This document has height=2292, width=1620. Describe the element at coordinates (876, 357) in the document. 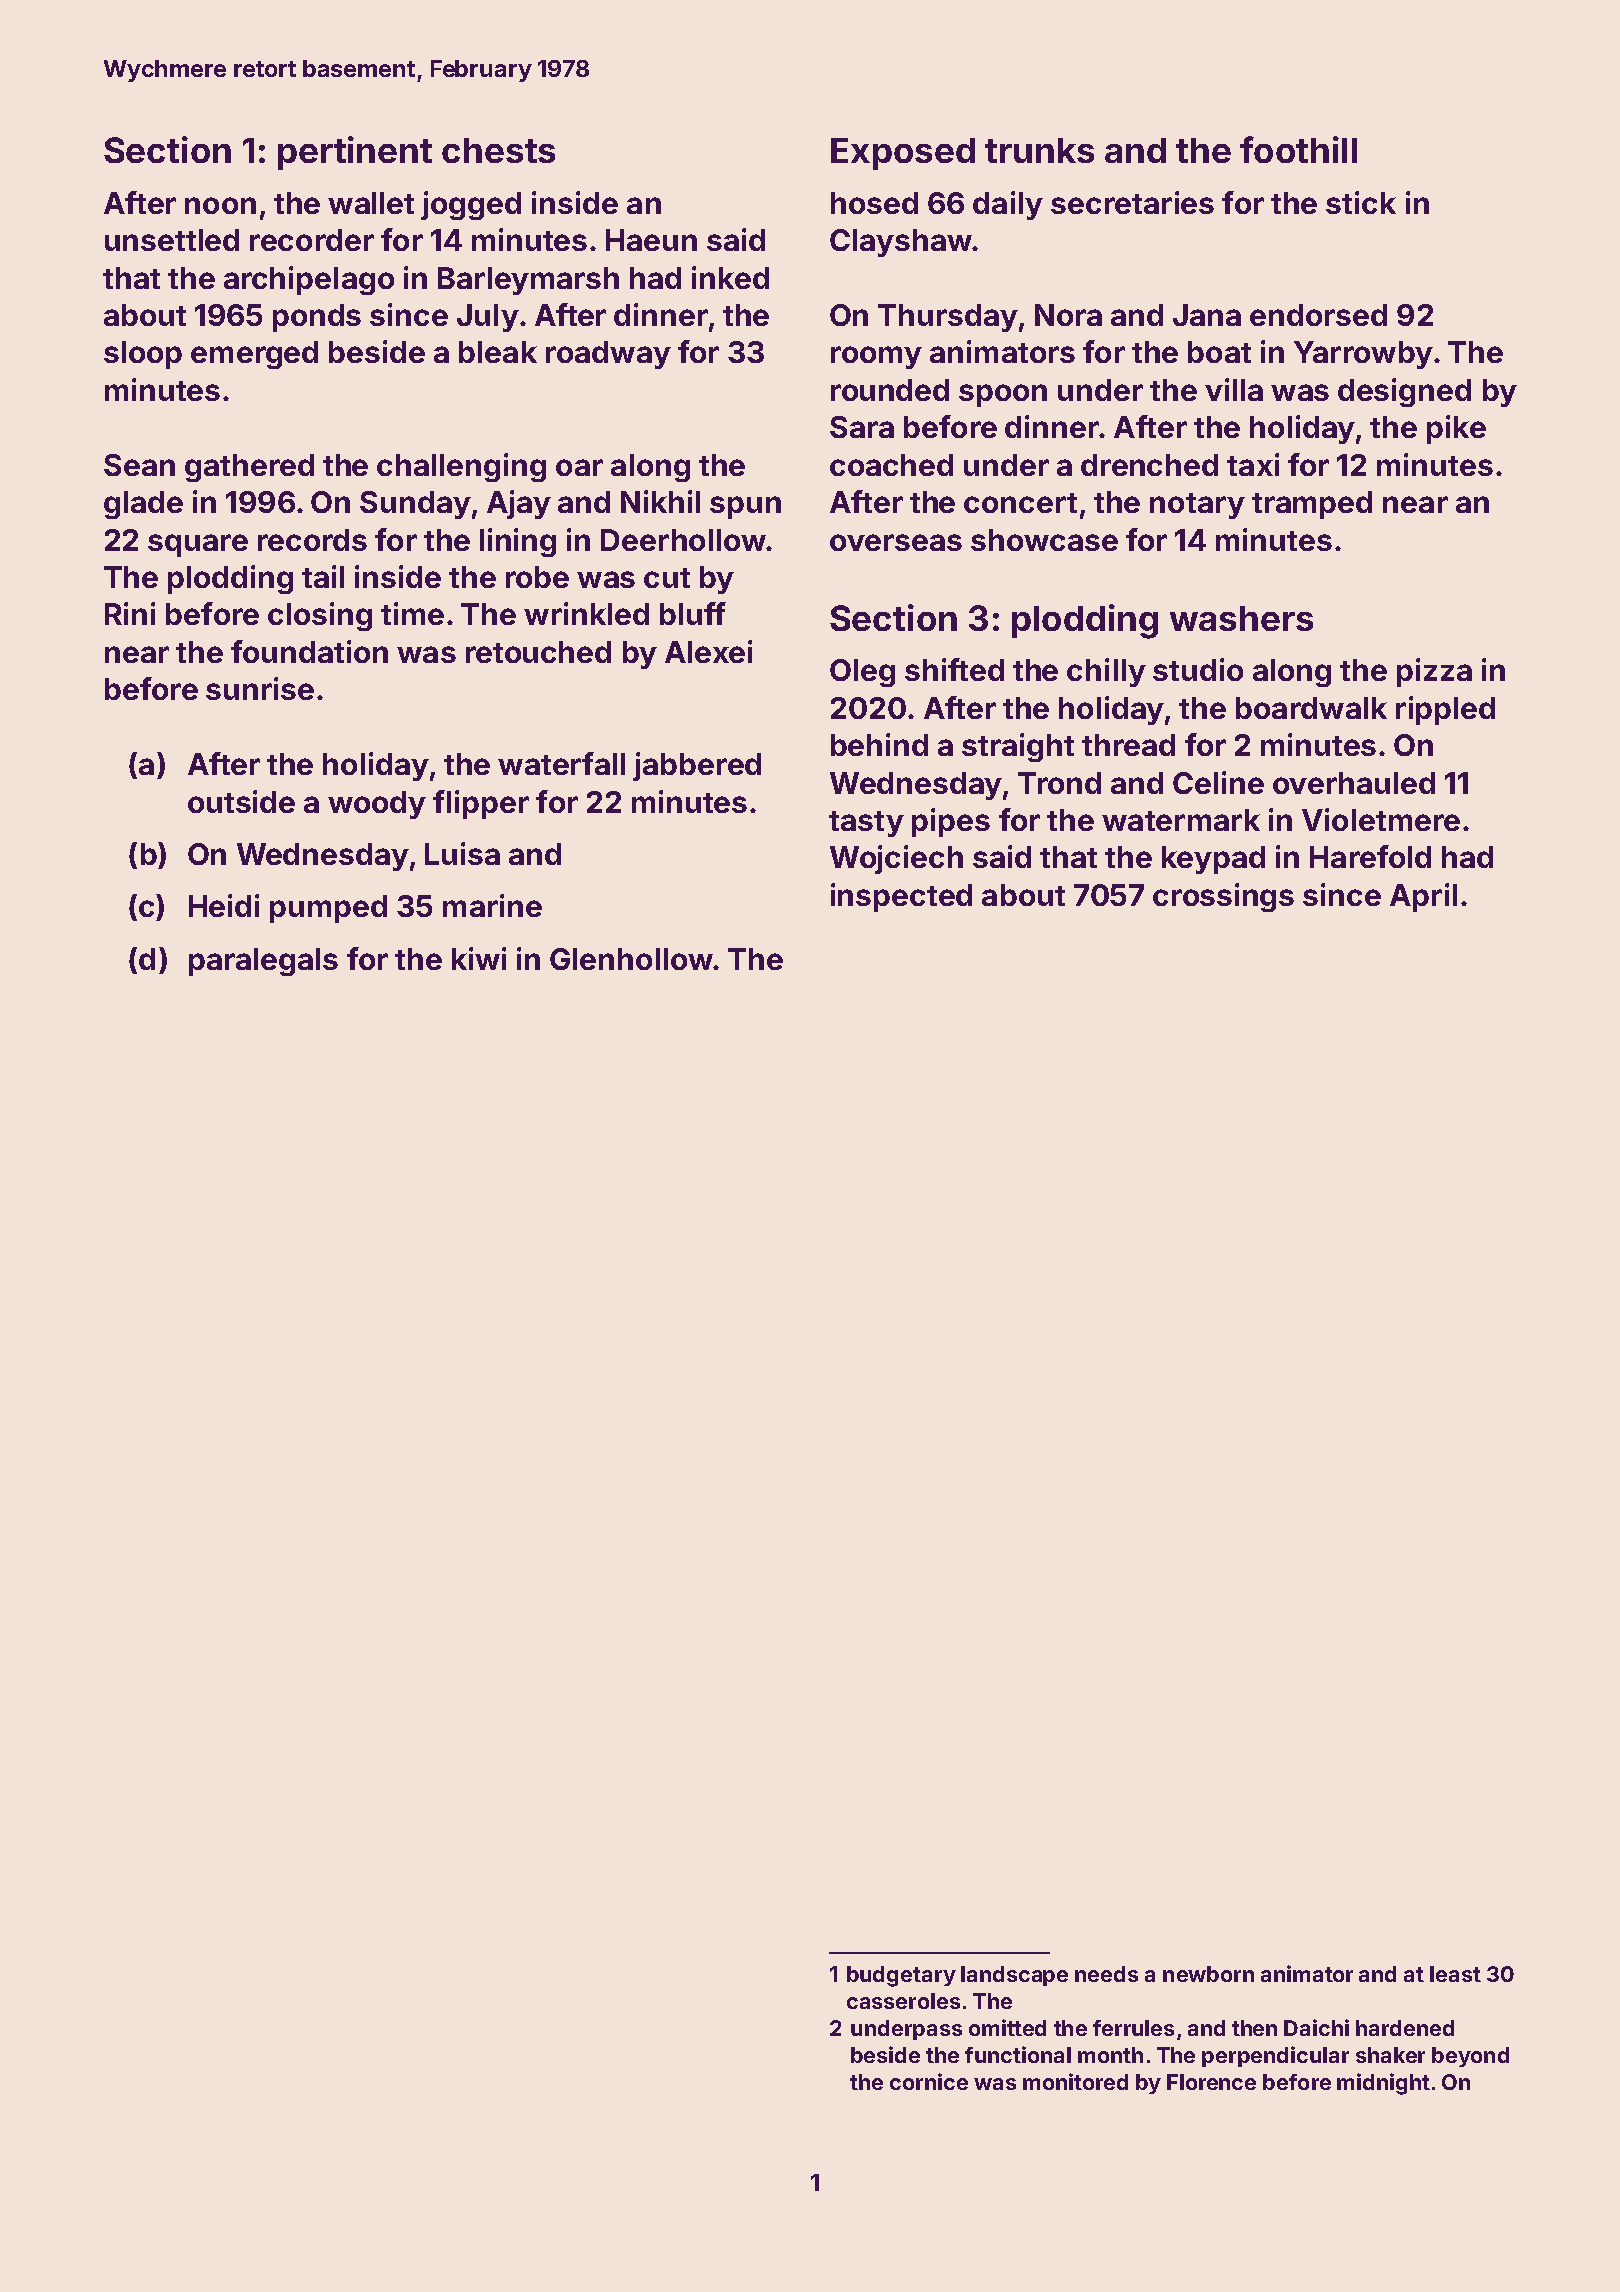

I see `roomy` at that location.
